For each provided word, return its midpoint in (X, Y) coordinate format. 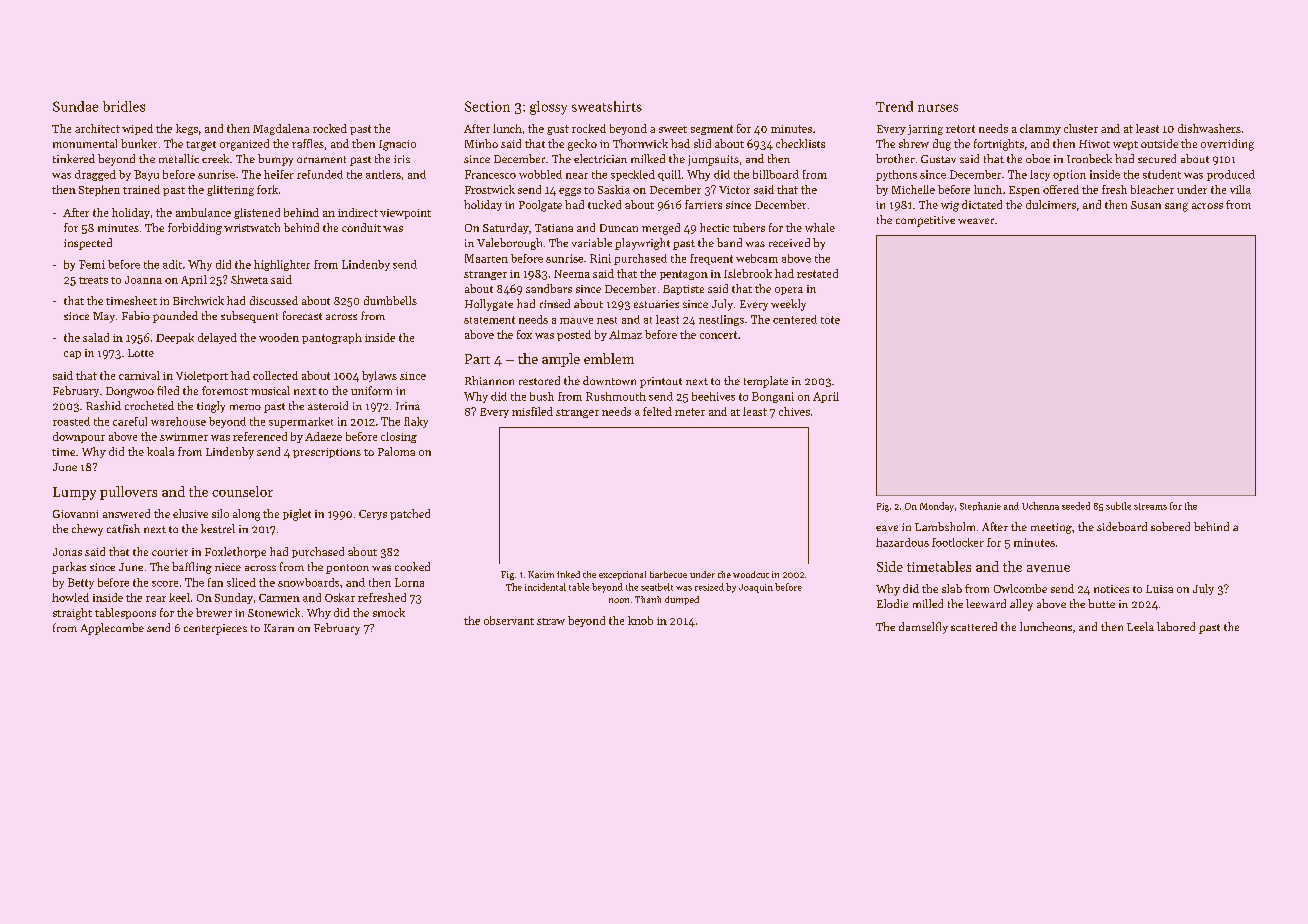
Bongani (773, 397)
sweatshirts (607, 106)
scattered (974, 626)
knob (640, 620)
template (766, 382)
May (104, 317)
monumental (85, 143)
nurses (938, 108)
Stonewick (274, 612)
